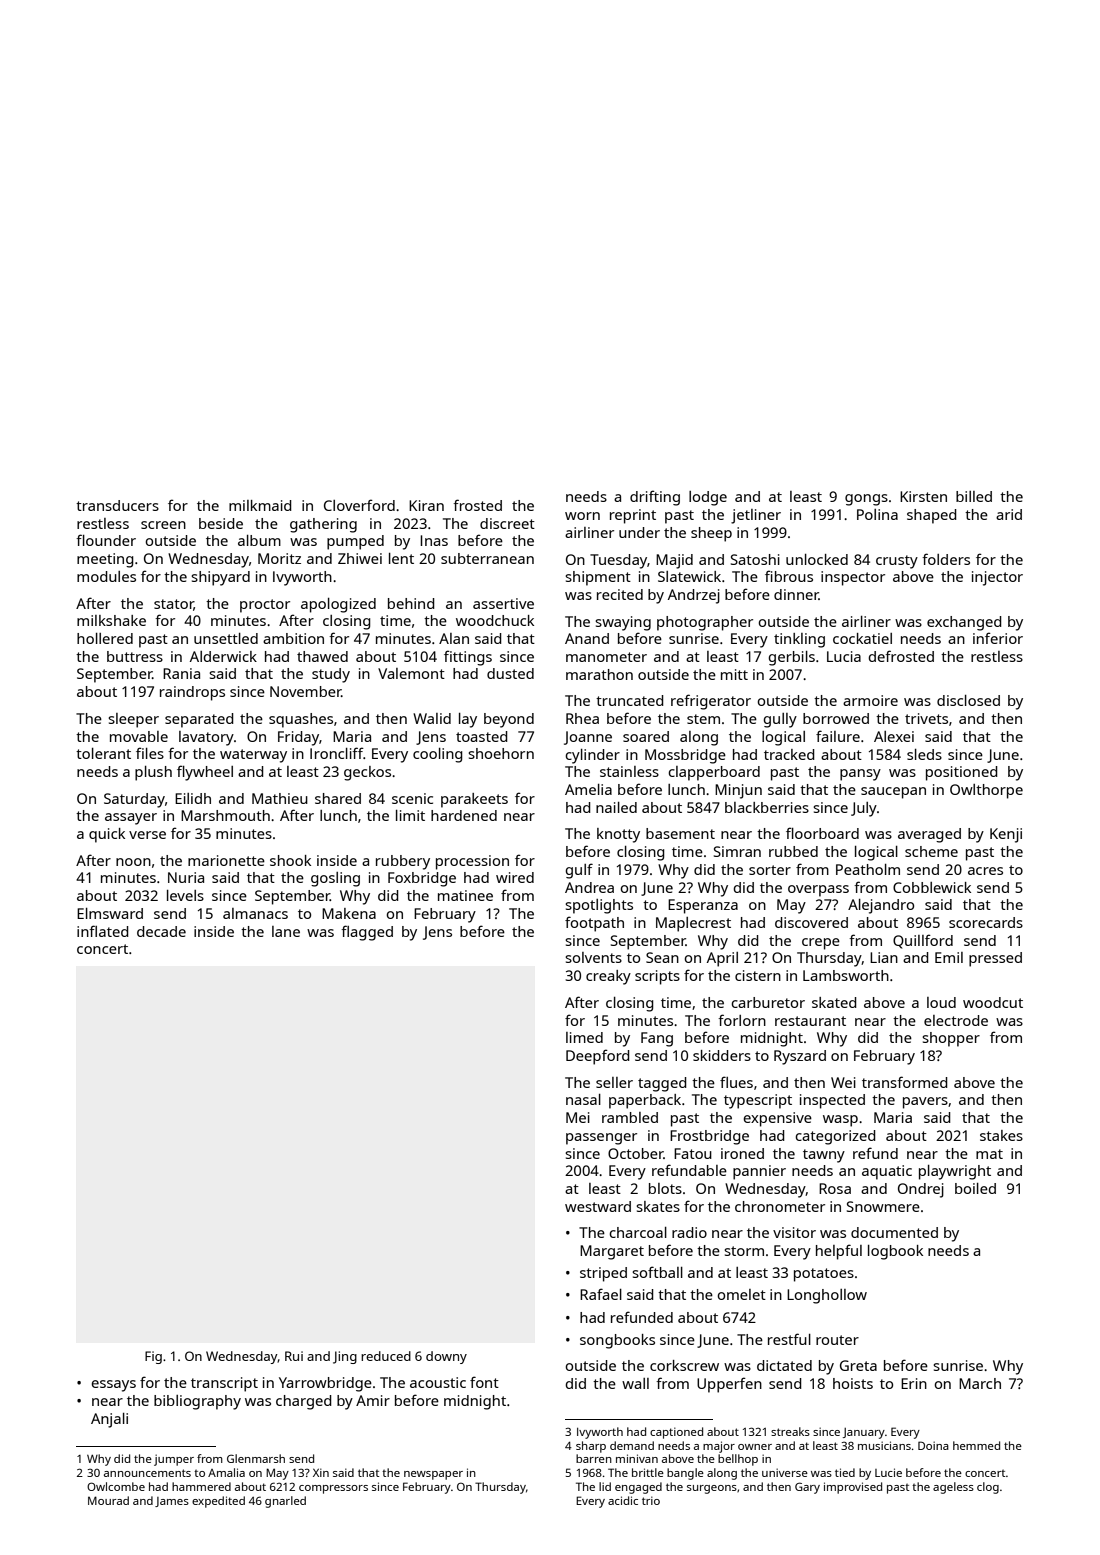  I want to click on marionette, so click(226, 860).
